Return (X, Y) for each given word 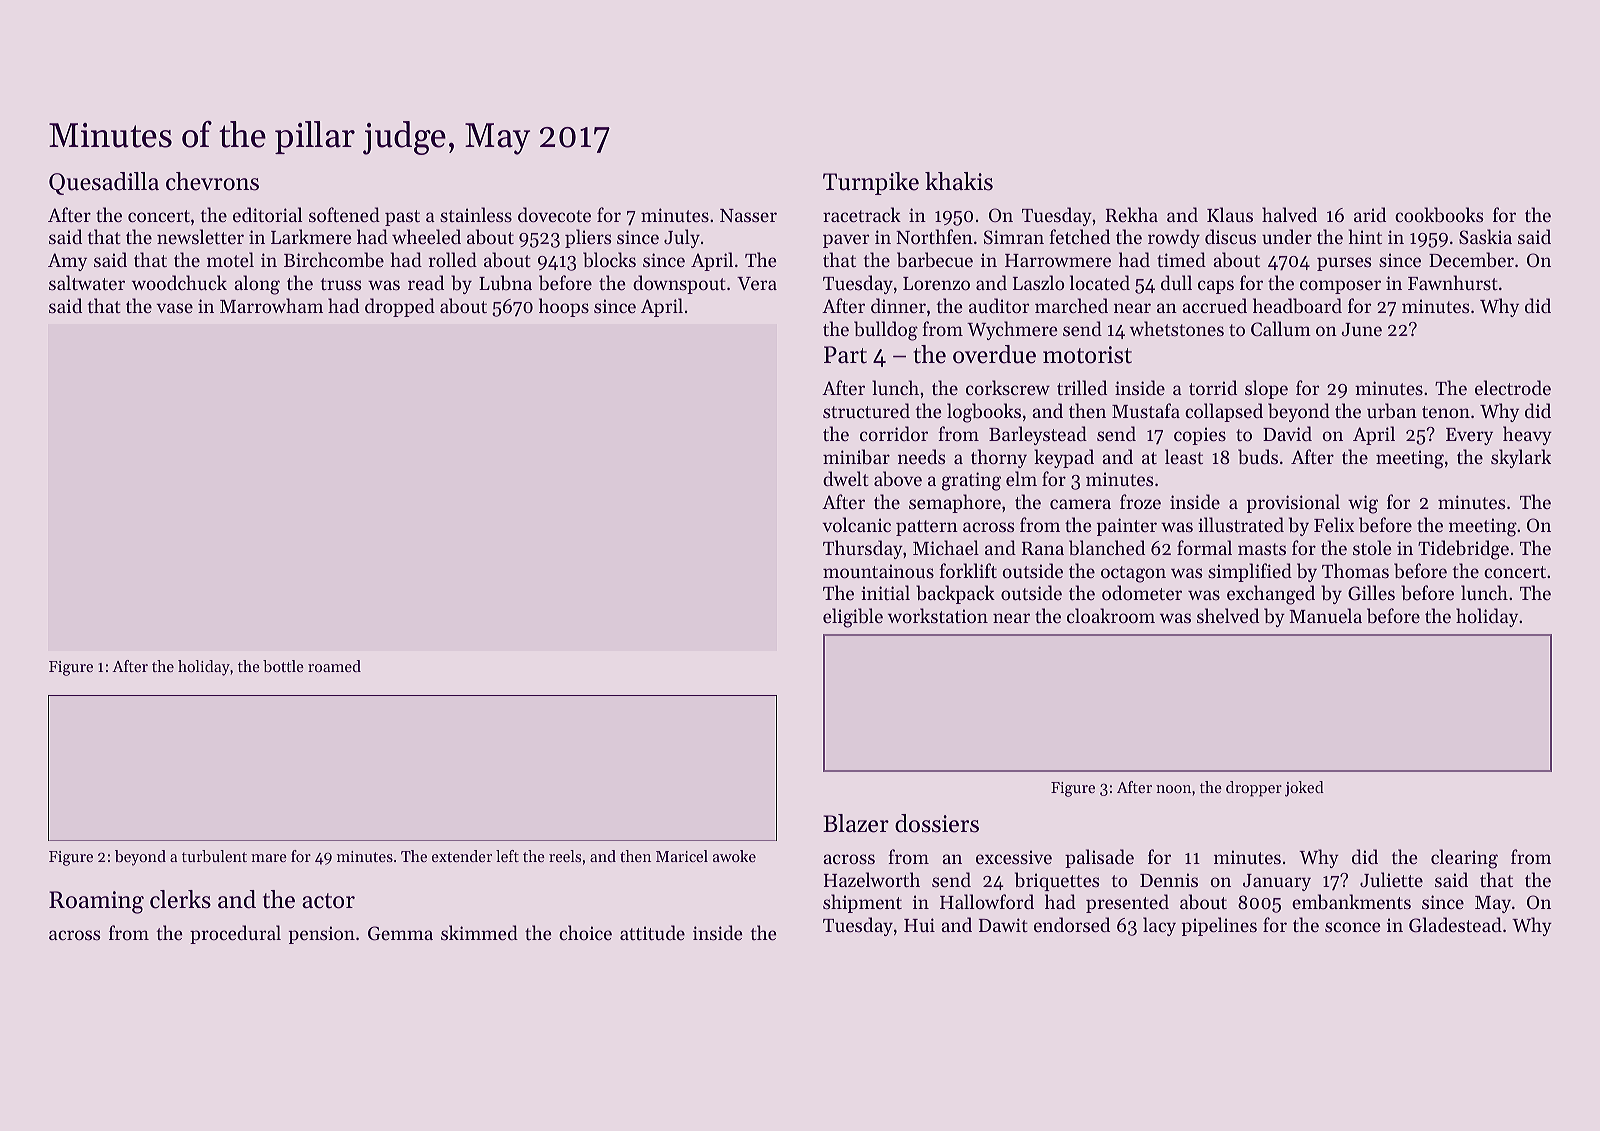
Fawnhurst (1453, 282)
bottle (283, 666)
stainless (476, 214)
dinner (898, 305)
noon (1173, 789)
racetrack (862, 214)
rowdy (1174, 238)
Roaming (96, 902)
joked (1304, 789)
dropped (400, 307)
